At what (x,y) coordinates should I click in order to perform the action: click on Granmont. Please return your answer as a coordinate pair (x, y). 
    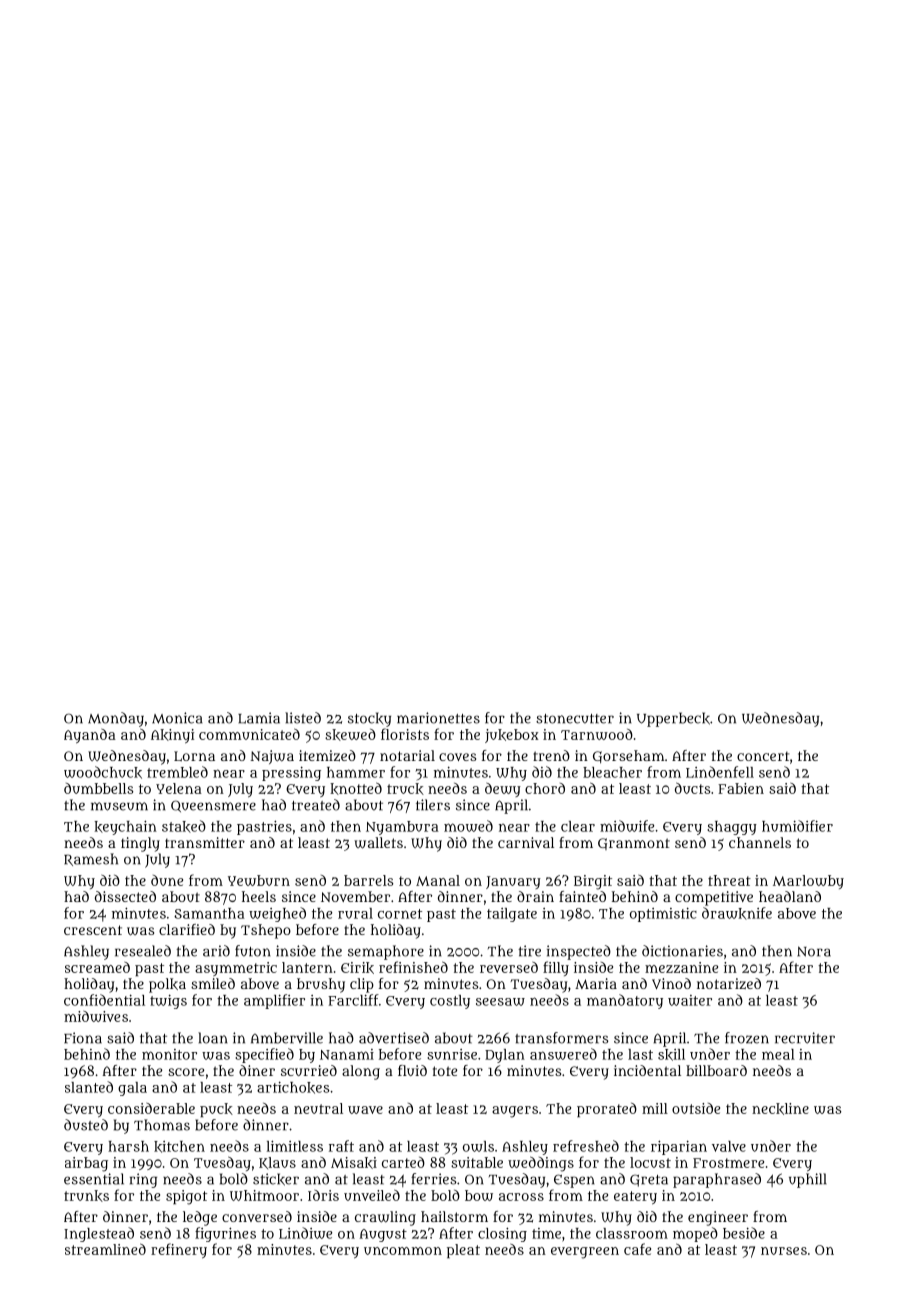
    Looking at the image, I should click on (634, 844).
